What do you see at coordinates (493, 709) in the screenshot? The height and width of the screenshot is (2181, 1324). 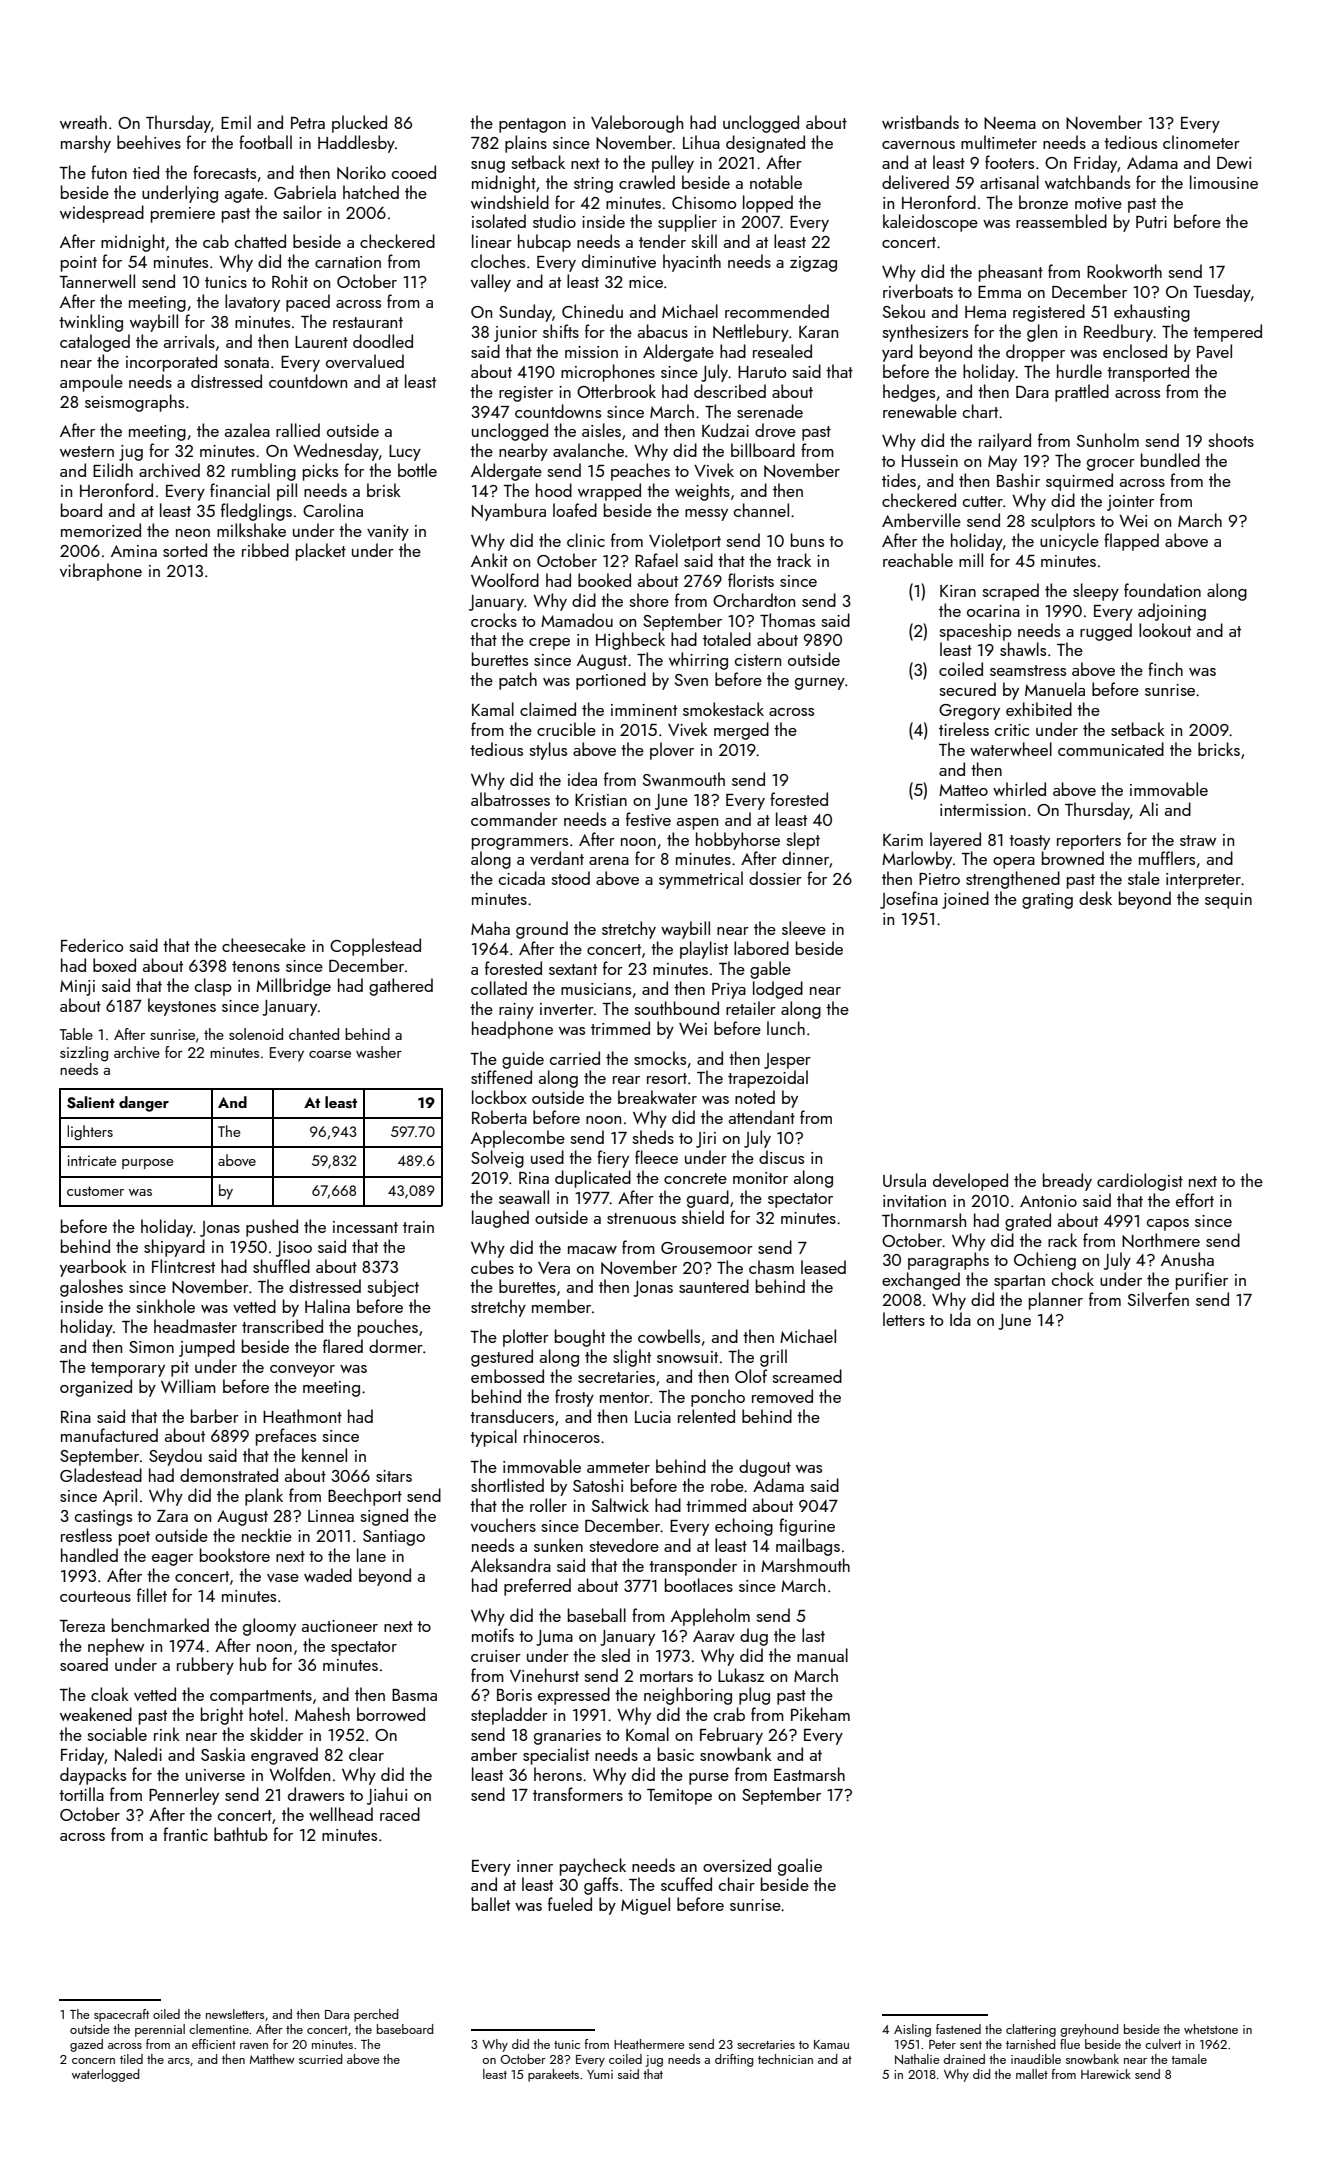 I see `Kamal` at bounding box center [493, 709].
